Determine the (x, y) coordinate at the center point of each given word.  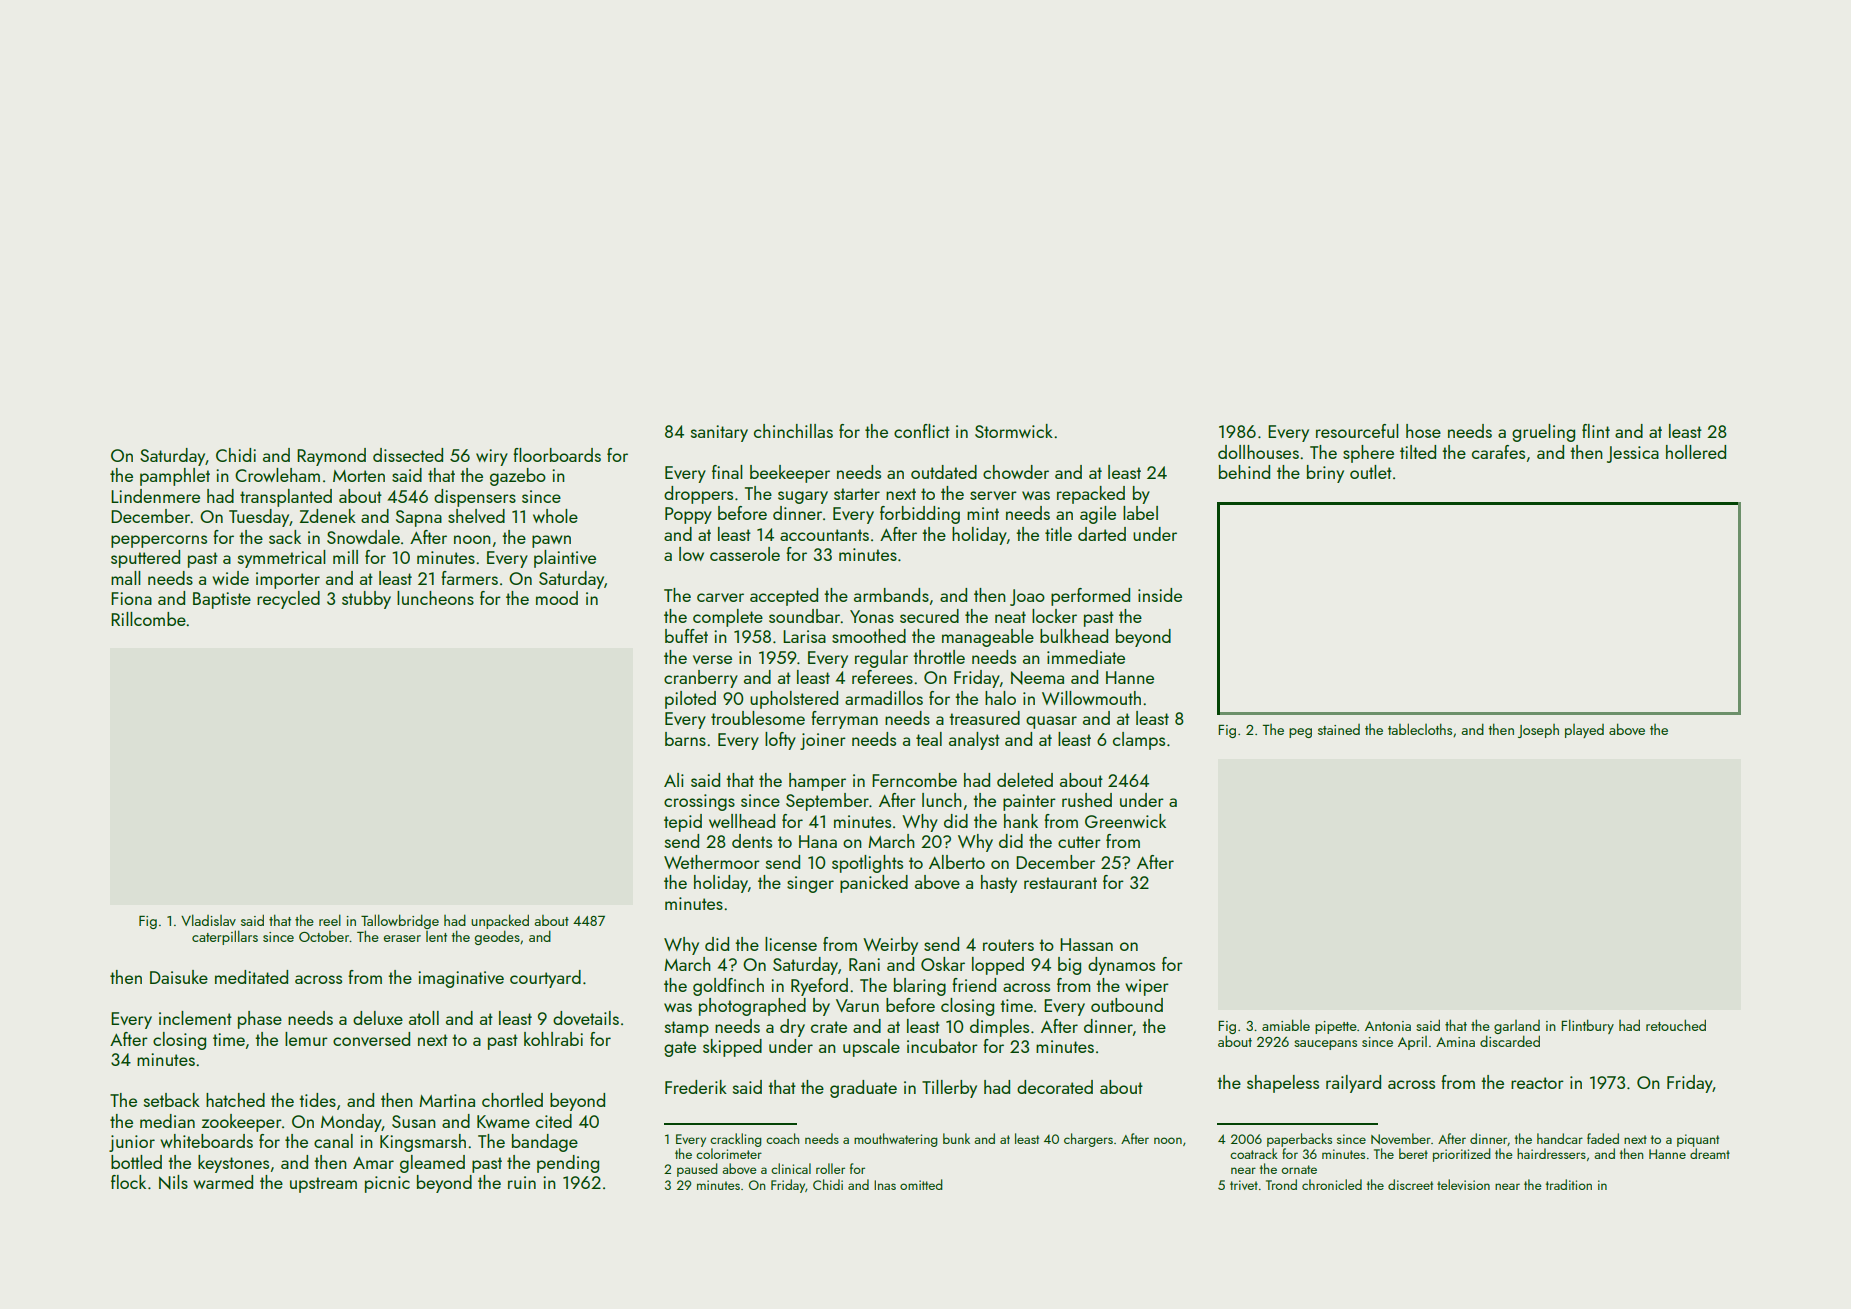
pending (568, 1164)
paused (697, 1170)
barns (685, 739)
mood (557, 598)
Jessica (1633, 454)
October (324, 936)
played (1584, 731)
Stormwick (1014, 431)
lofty (780, 741)
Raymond (331, 457)
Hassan (1086, 944)
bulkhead (1074, 636)
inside (1160, 595)
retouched (1676, 1025)
